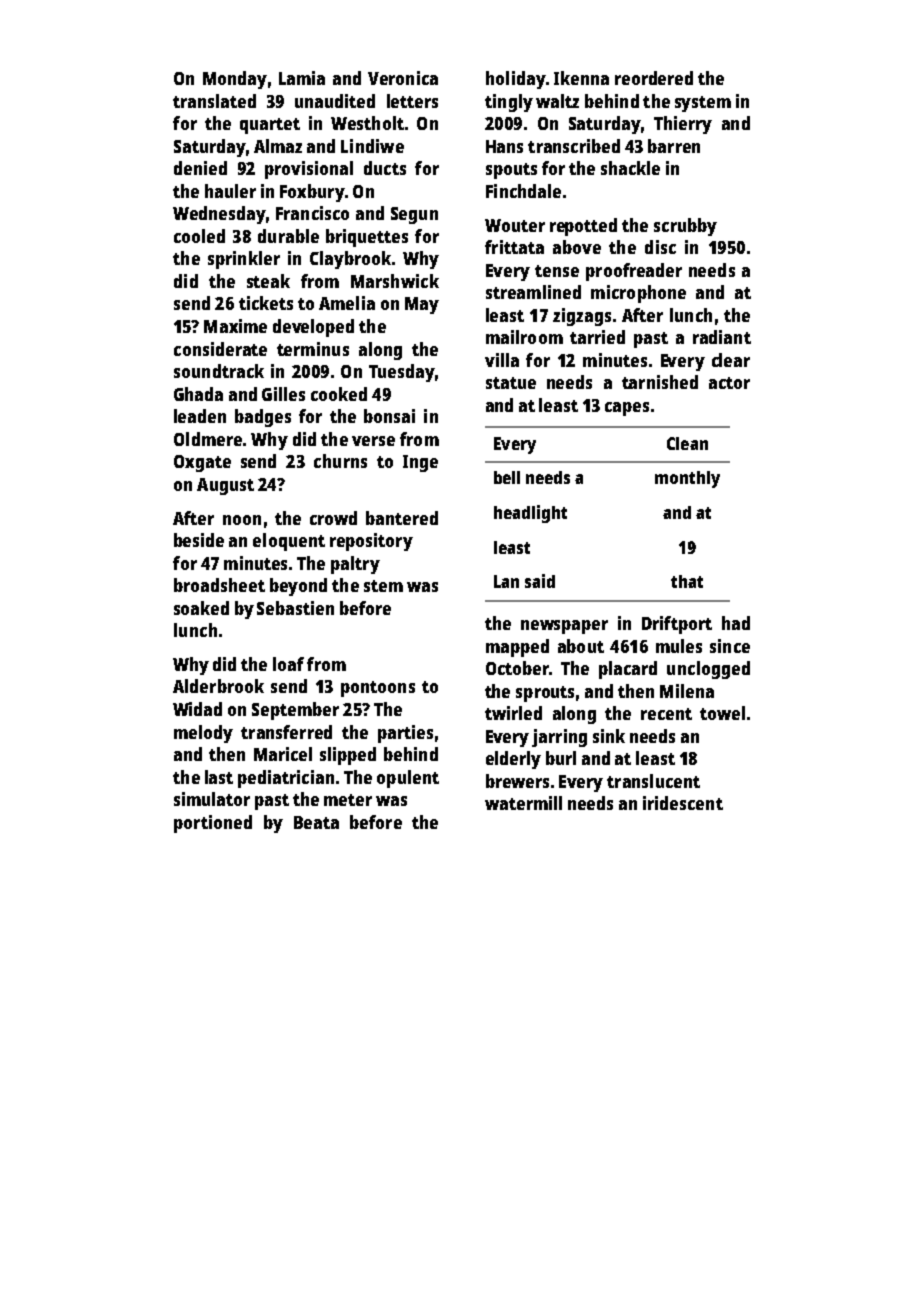 This document has width=924, height=1311. I want to click on placard, so click(628, 670).
